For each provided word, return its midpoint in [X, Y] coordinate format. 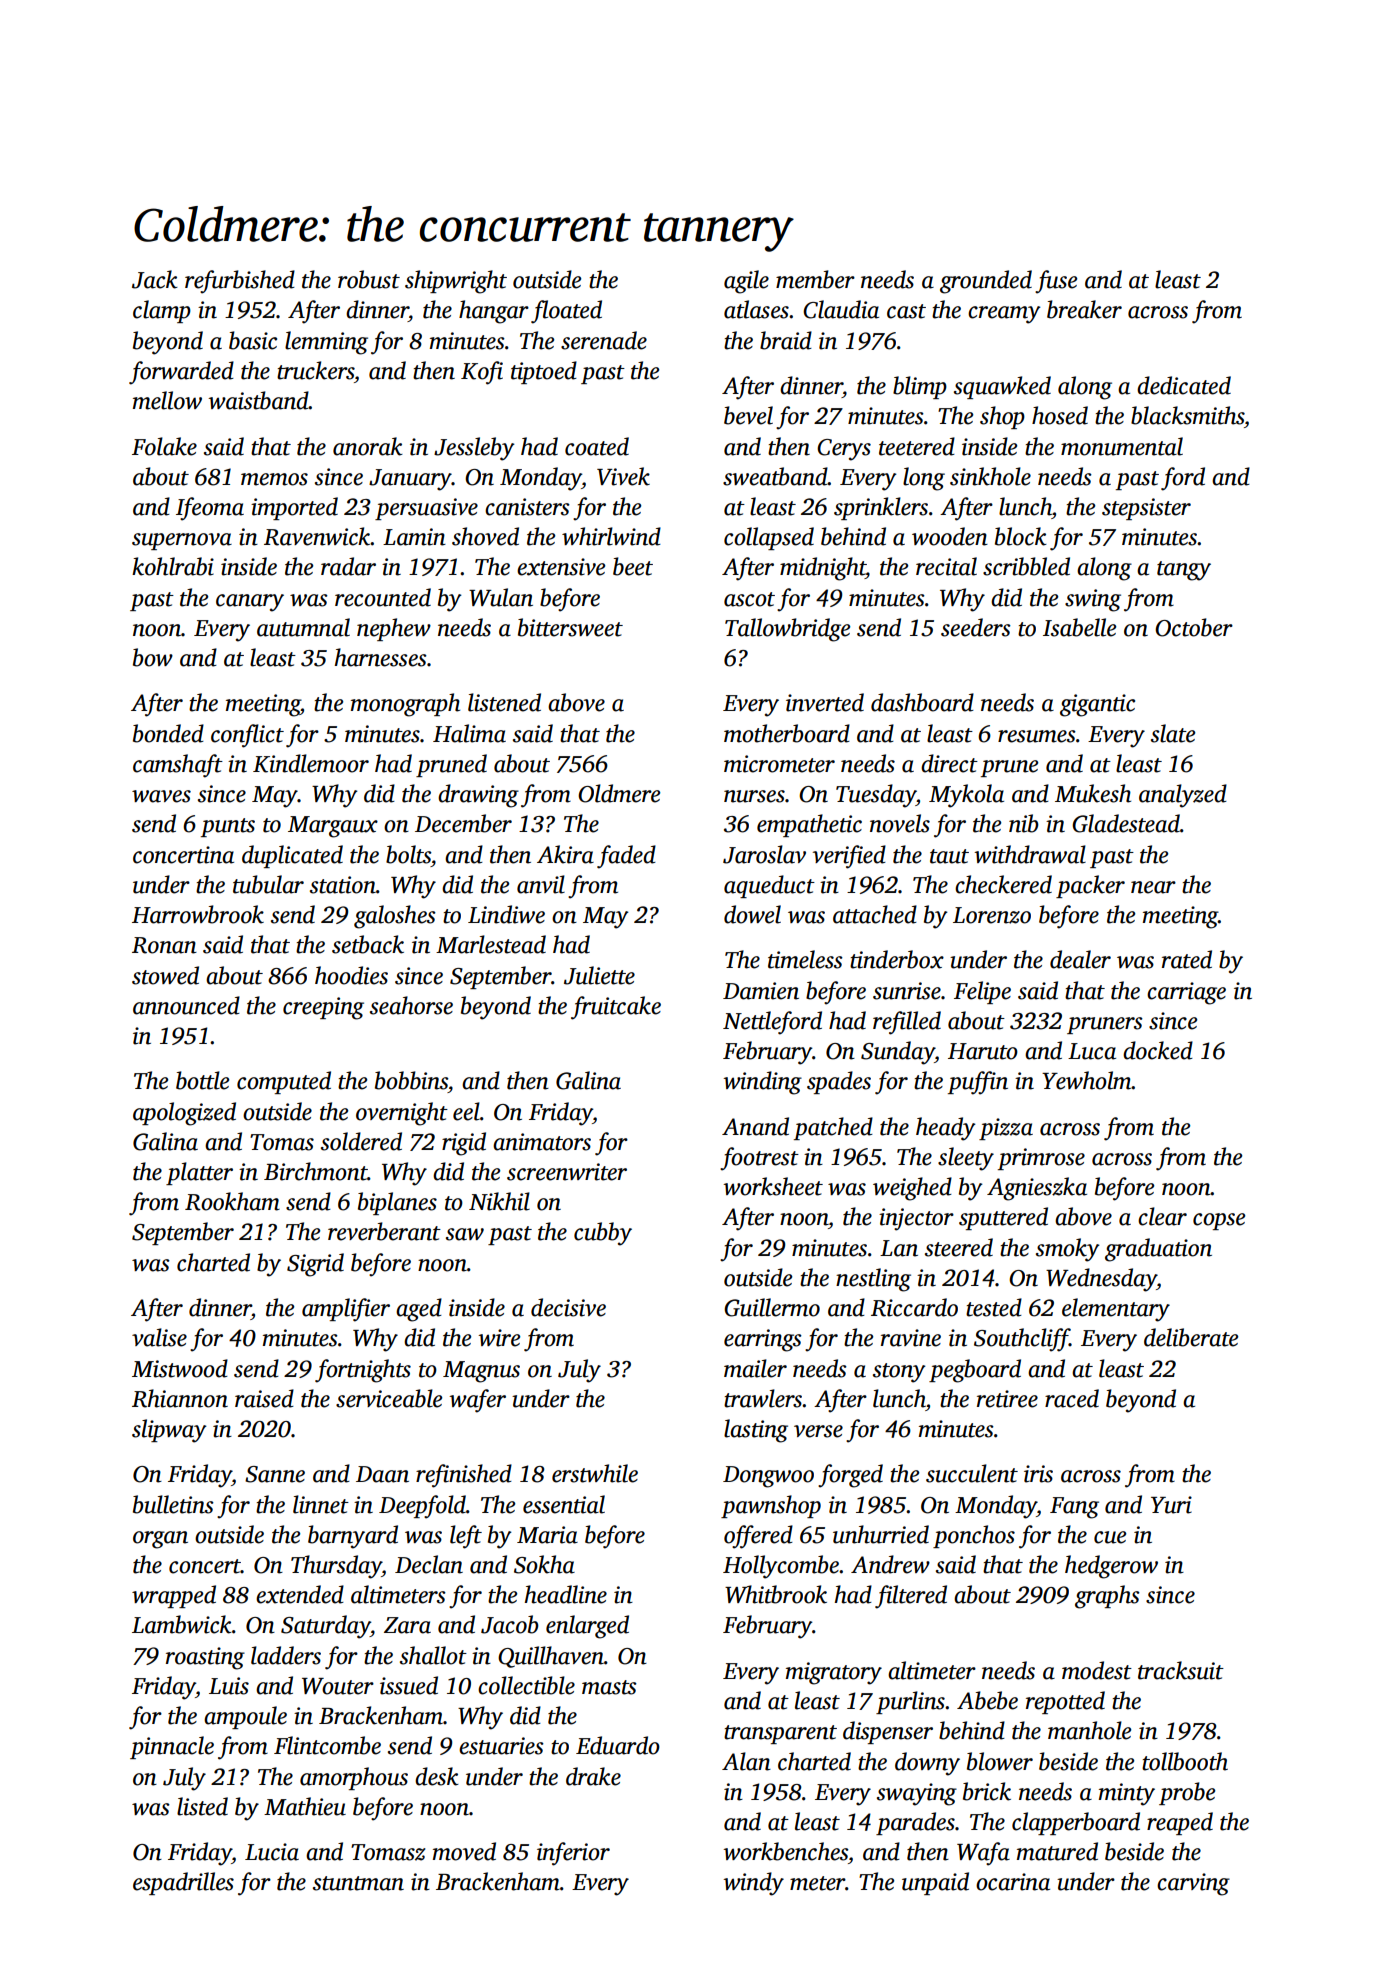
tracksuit [1181, 1670]
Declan [429, 1564]
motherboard [787, 733]
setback [368, 944]
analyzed [1183, 796]
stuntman [358, 1883]
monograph [405, 705]
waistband [258, 400]
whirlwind [611, 536]
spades [839, 1082]
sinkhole [990, 476]
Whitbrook [776, 1594]
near [1153, 887]
